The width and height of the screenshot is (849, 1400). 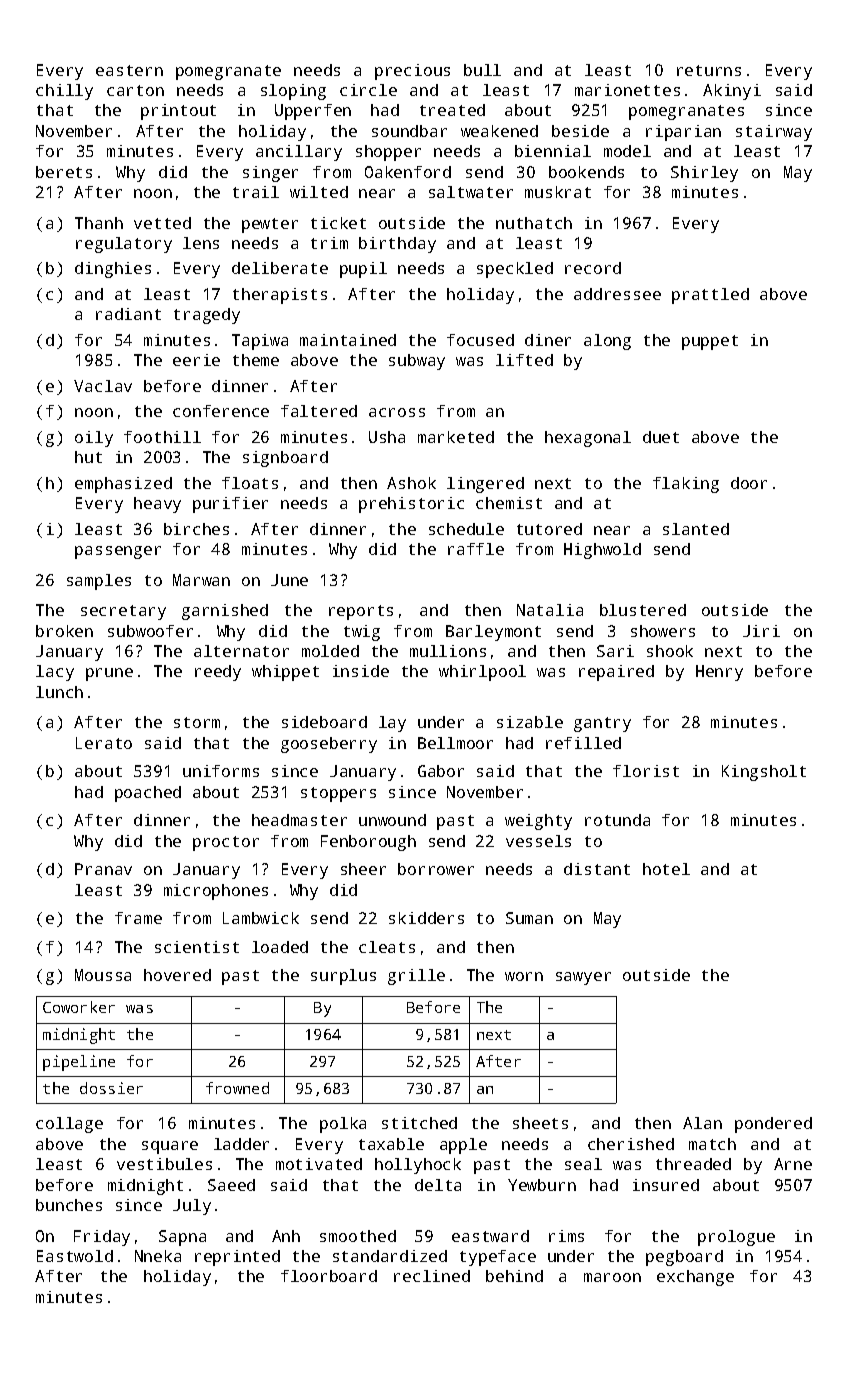 I want to click on eastern, so click(x=129, y=70).
